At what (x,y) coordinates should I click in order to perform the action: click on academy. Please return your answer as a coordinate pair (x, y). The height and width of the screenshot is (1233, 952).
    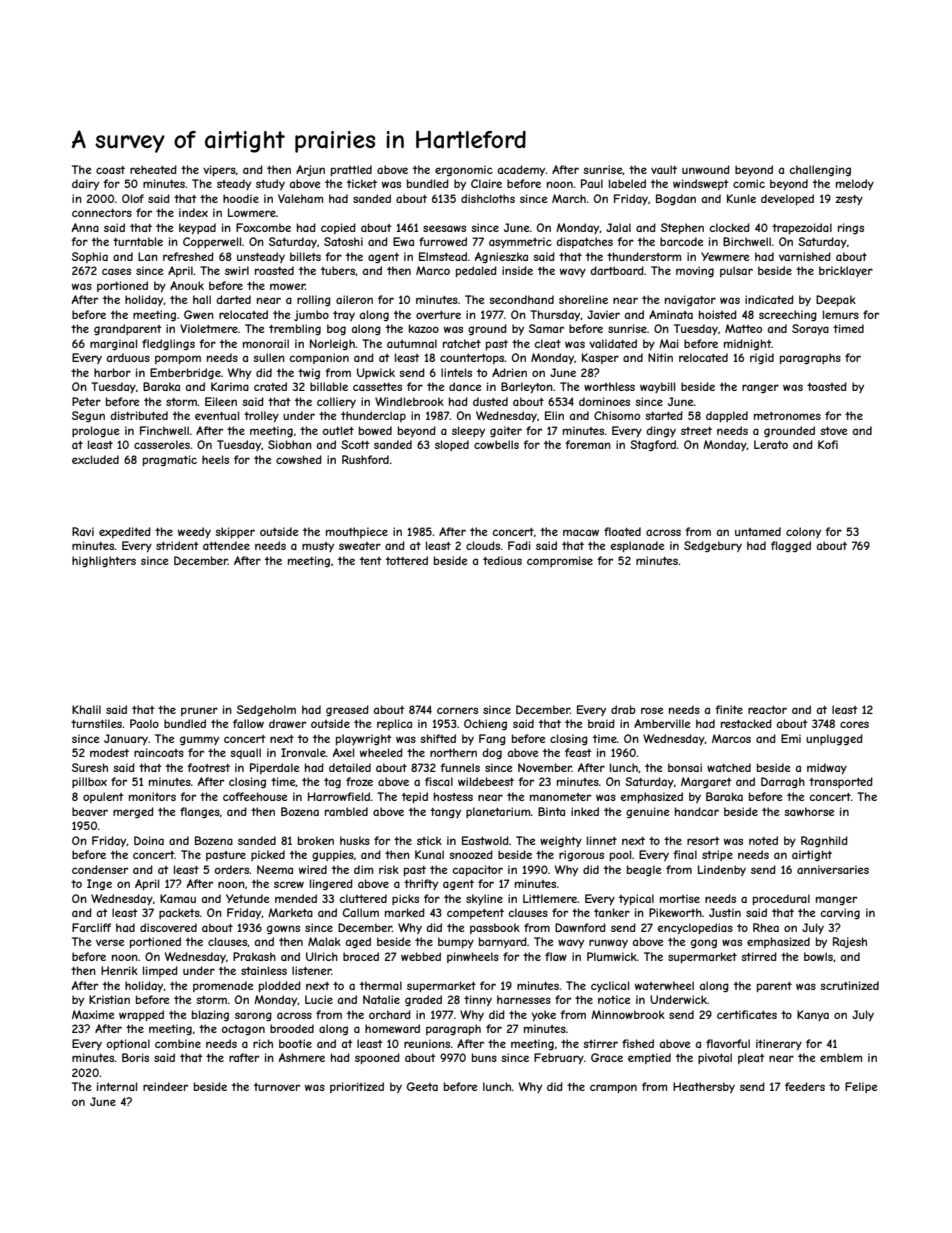
    Looking at the image, I should click on (521, 170).
